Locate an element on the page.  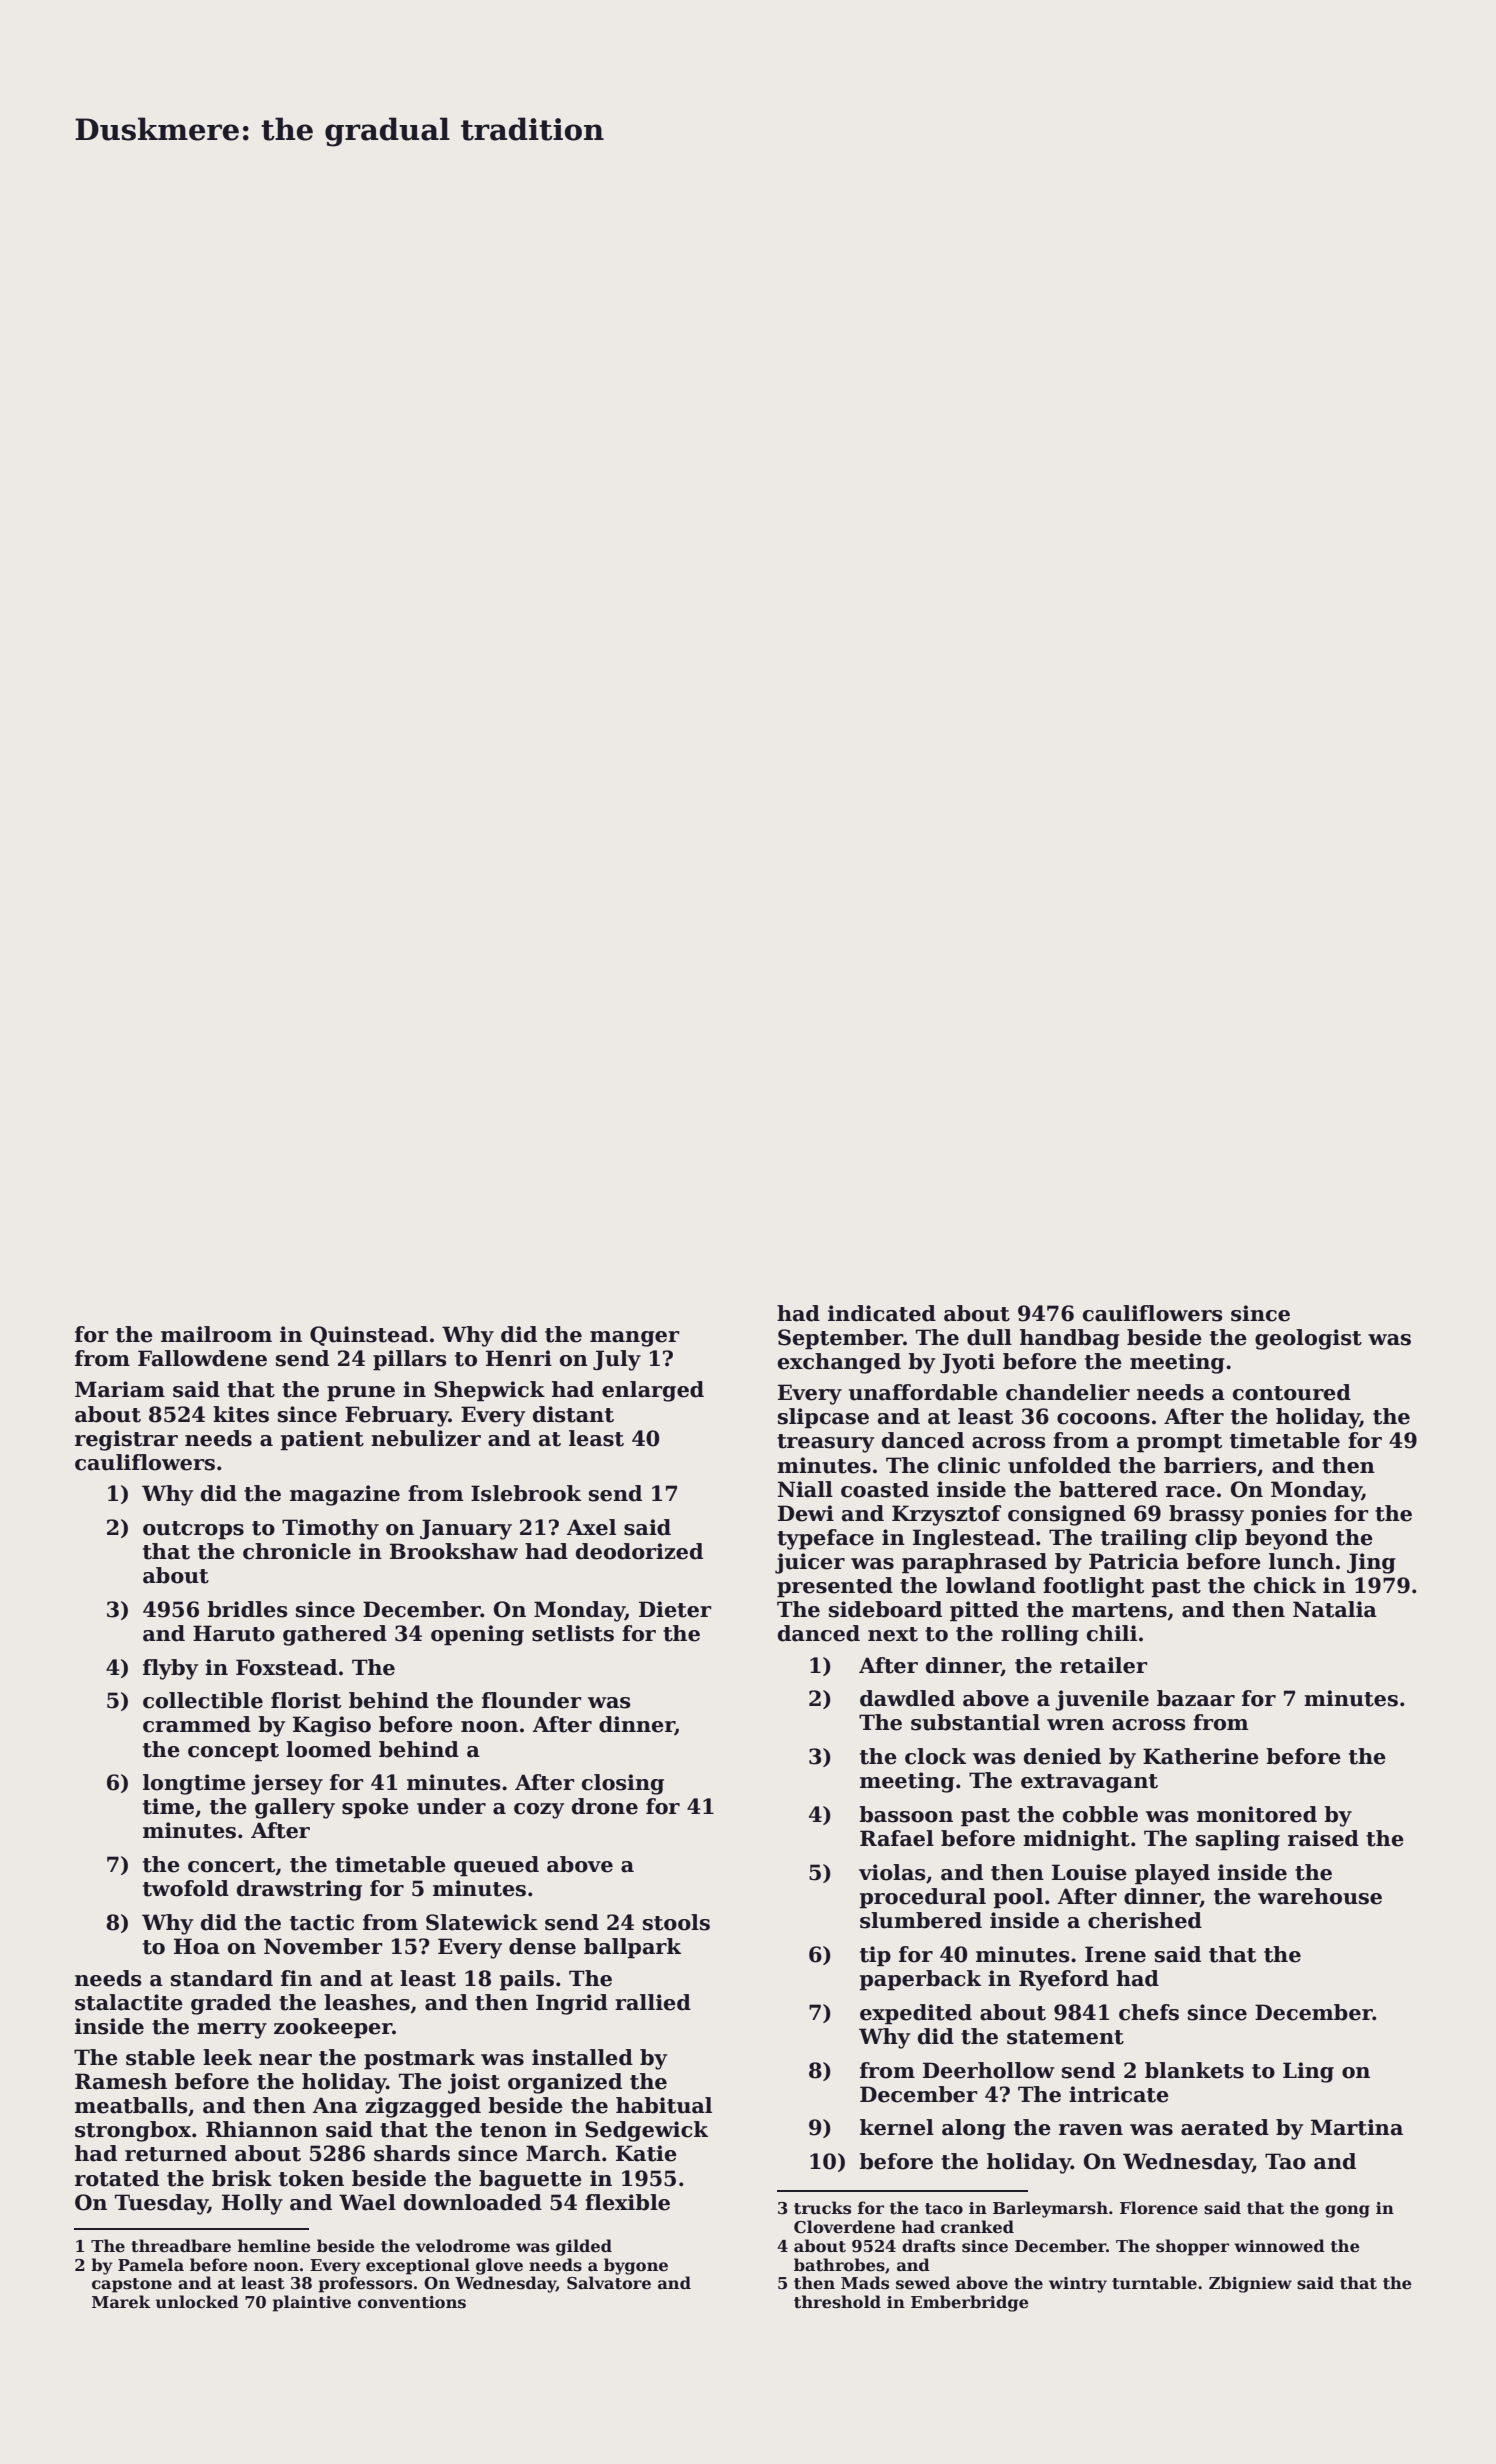
unaffordable is located at coordinates (923, 1392).
